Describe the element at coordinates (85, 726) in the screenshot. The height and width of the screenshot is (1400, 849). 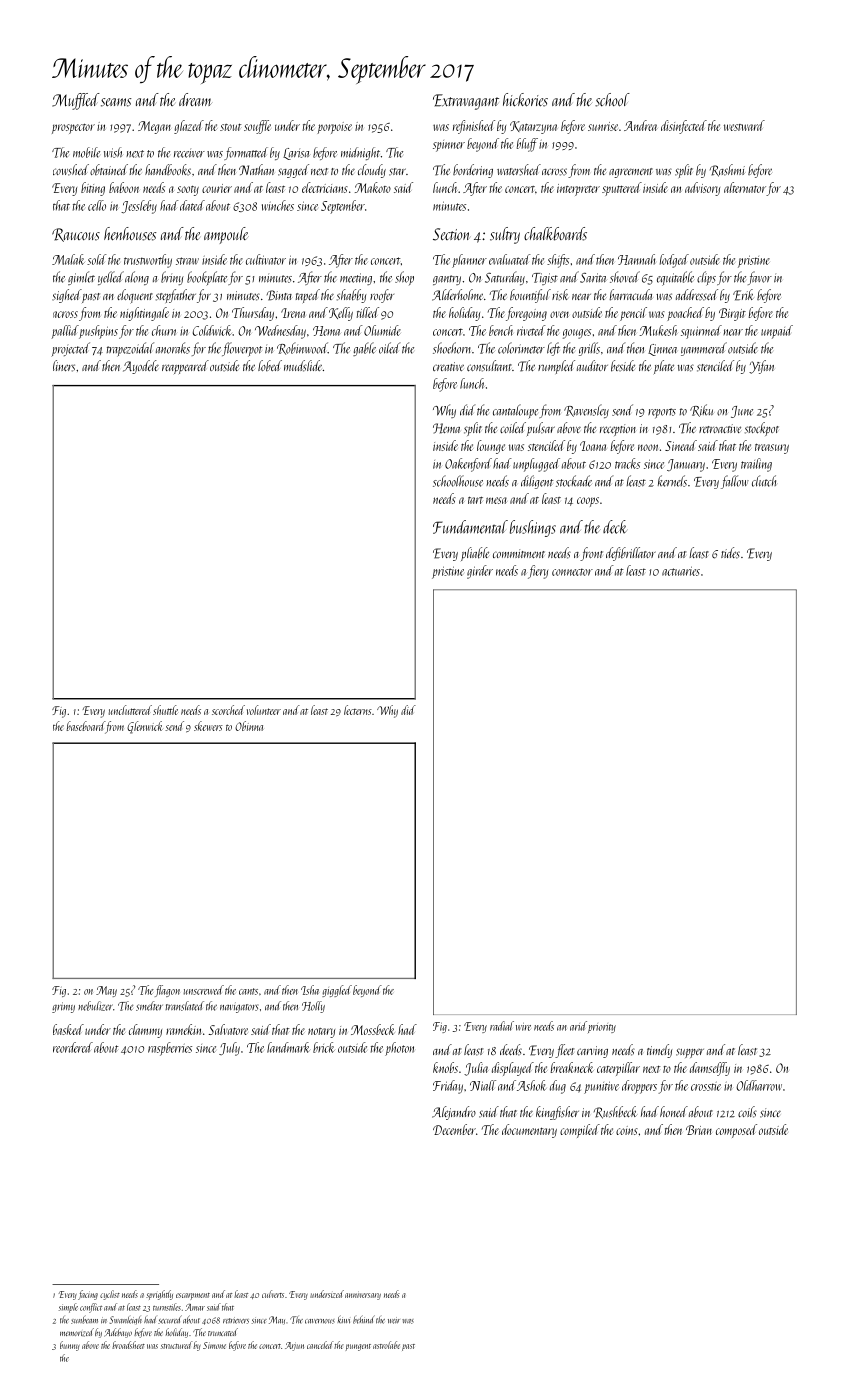
I see `baseboard` at that location.
